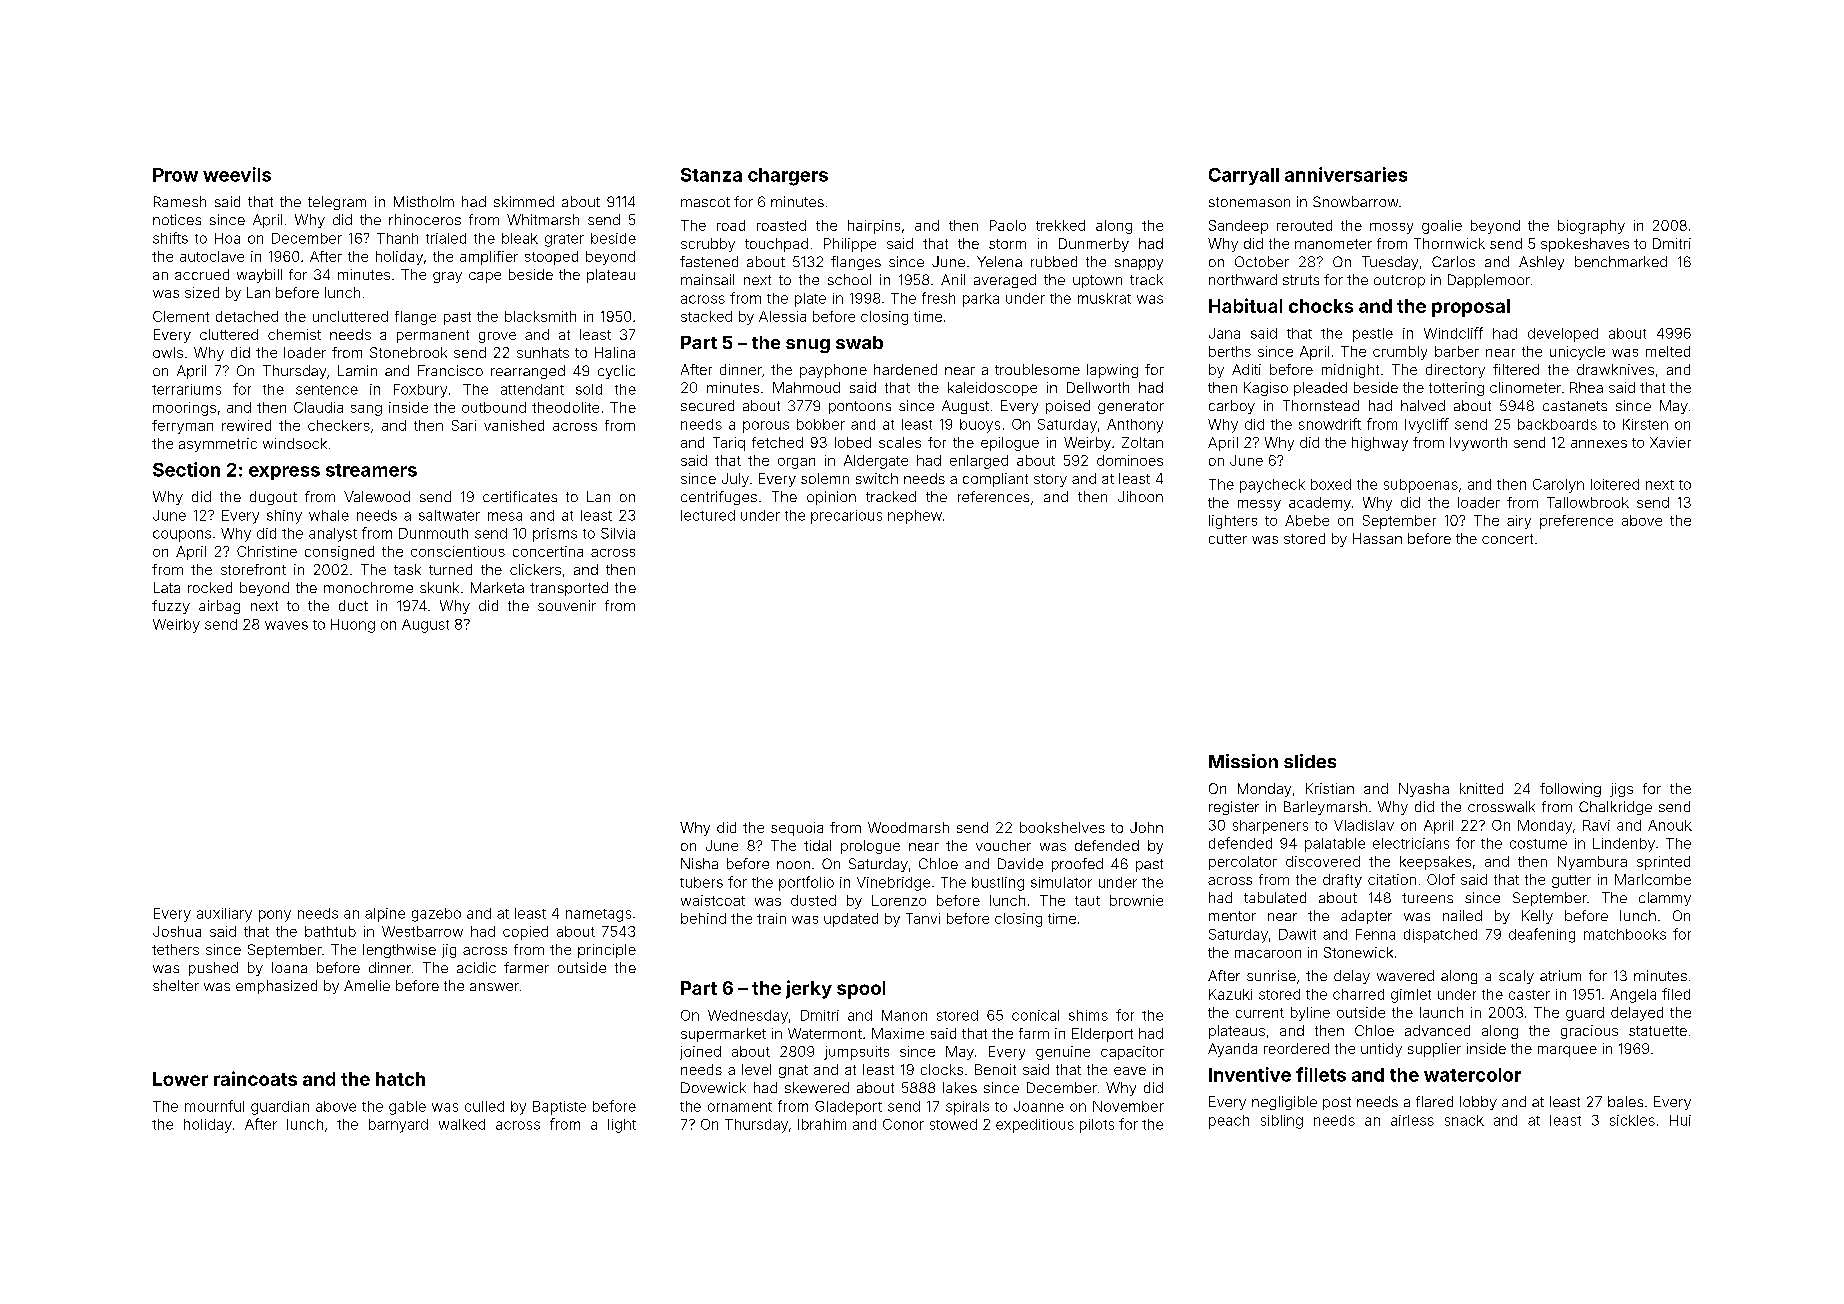 The height and width of the screenshot is (1304, 1844). What do you see at coordinates (1035, 1126) in the screenshot?
I see `expeditious` at bounding box center [1035, 1126].
